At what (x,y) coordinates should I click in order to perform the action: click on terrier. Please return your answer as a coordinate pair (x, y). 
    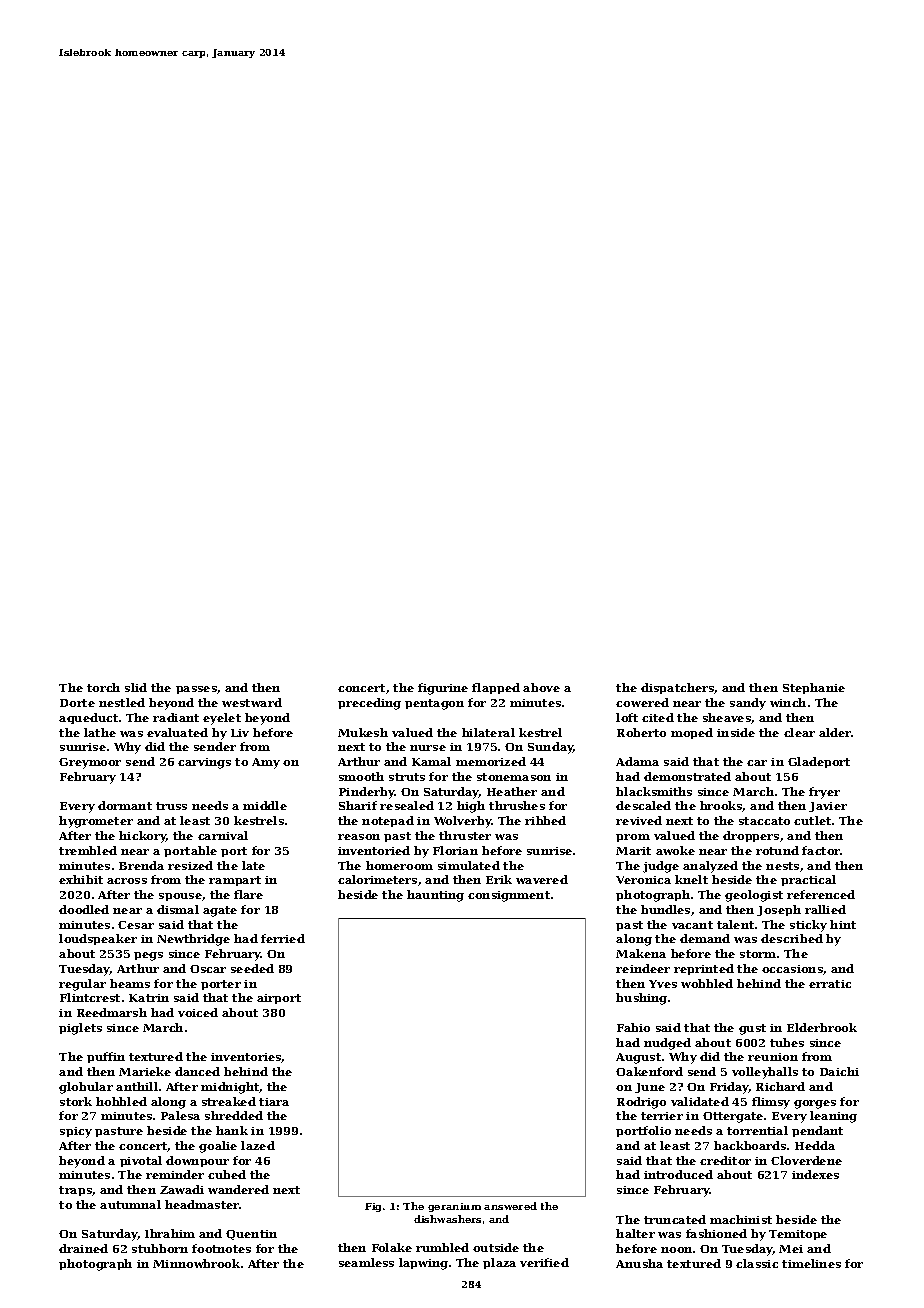
    Looking at the image, I should click on (662, 1116).
